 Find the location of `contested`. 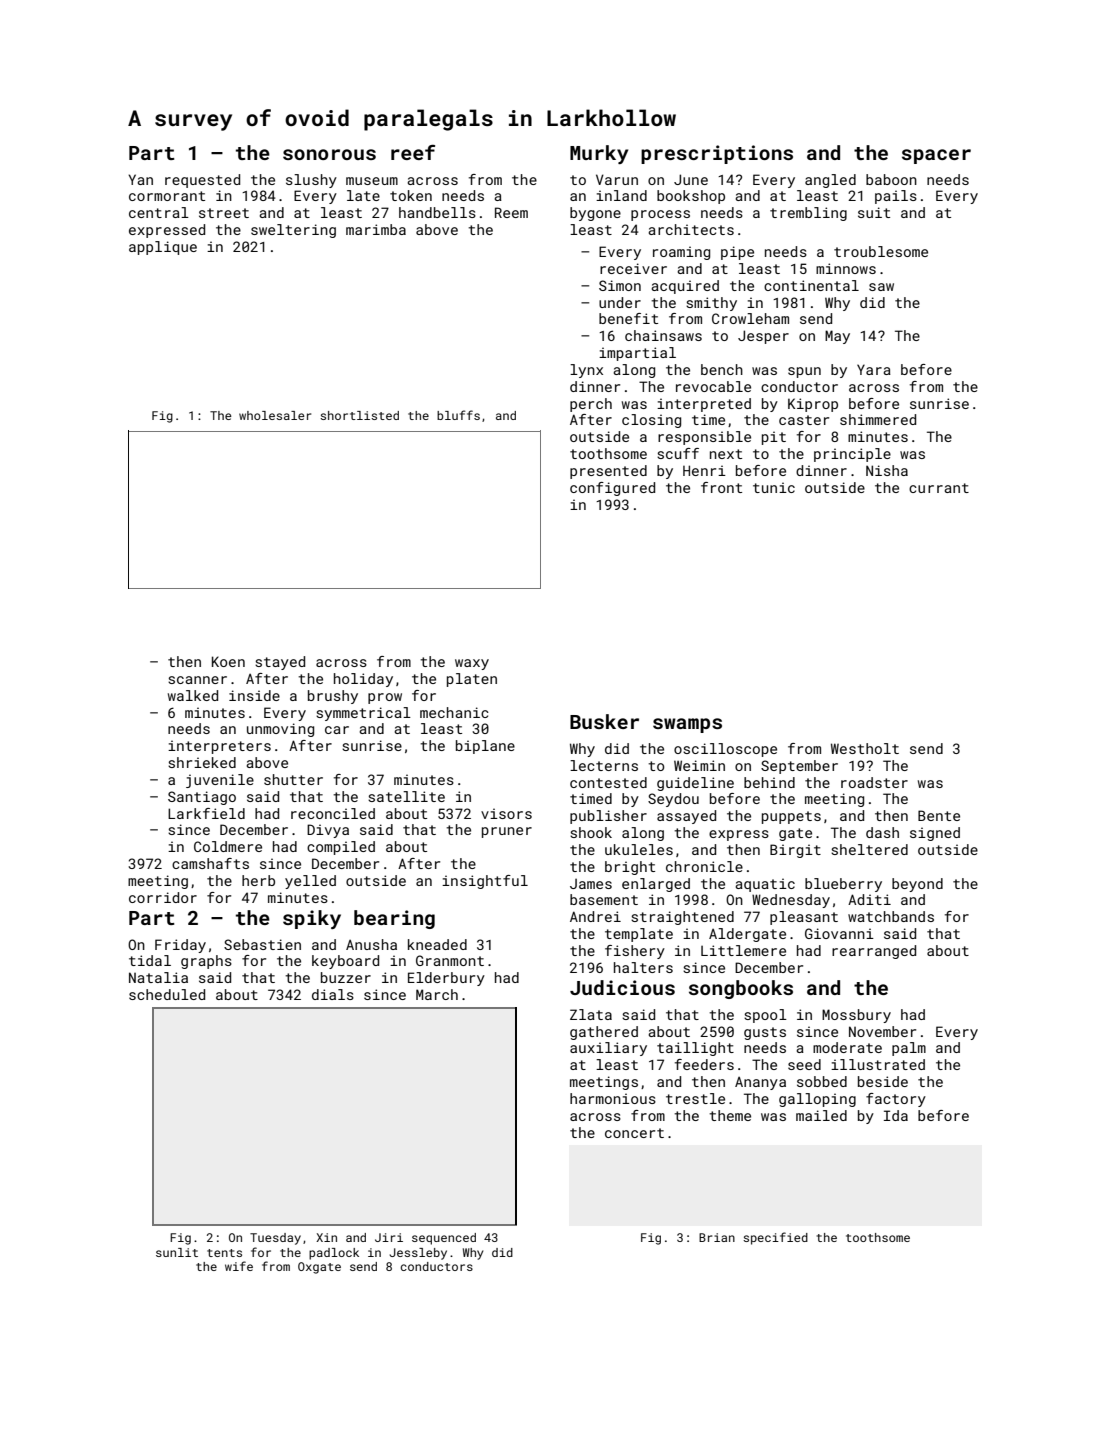

contested is located at coordinates (608, 782).
